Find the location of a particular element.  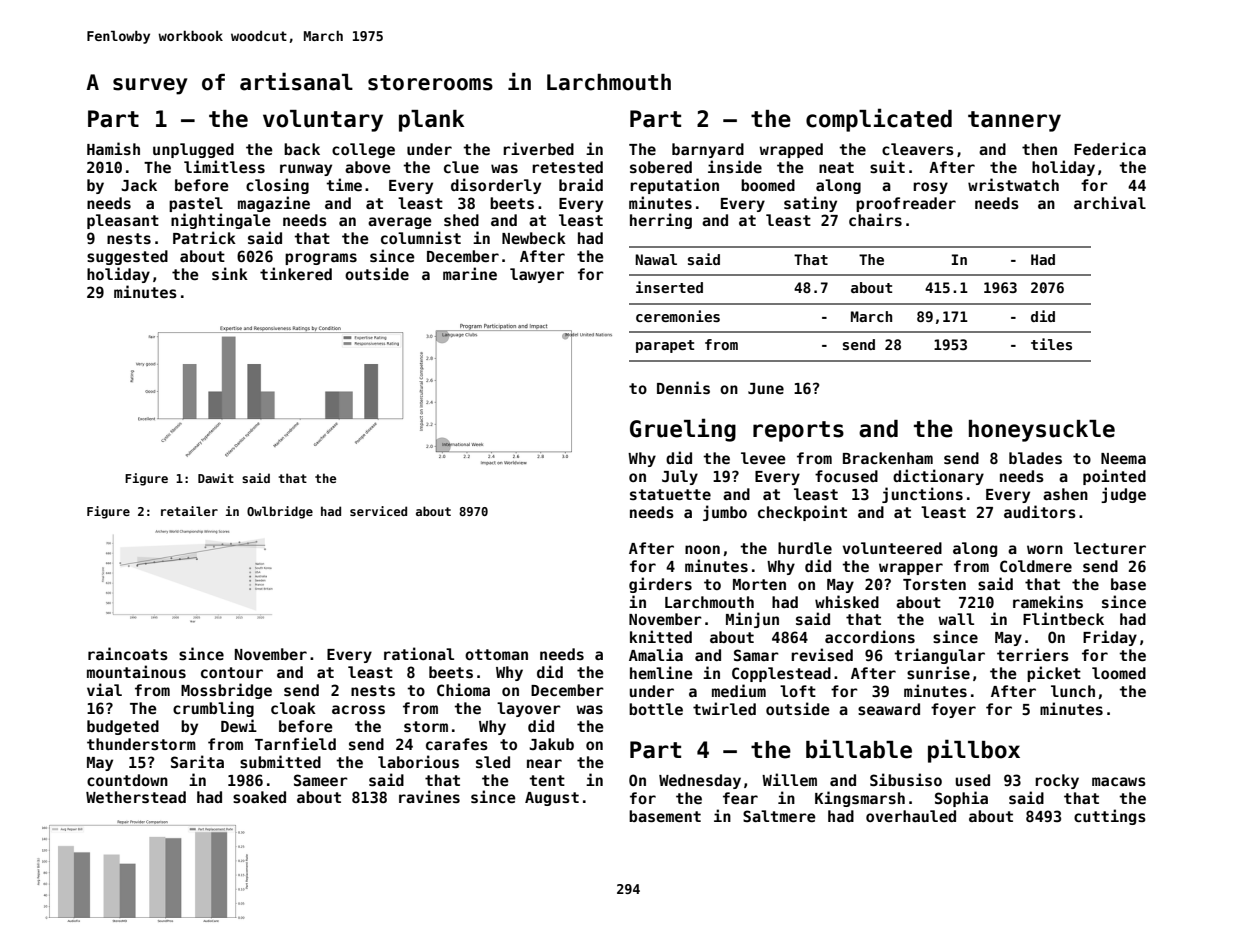

twirled is located at coordinates (724, 708).
